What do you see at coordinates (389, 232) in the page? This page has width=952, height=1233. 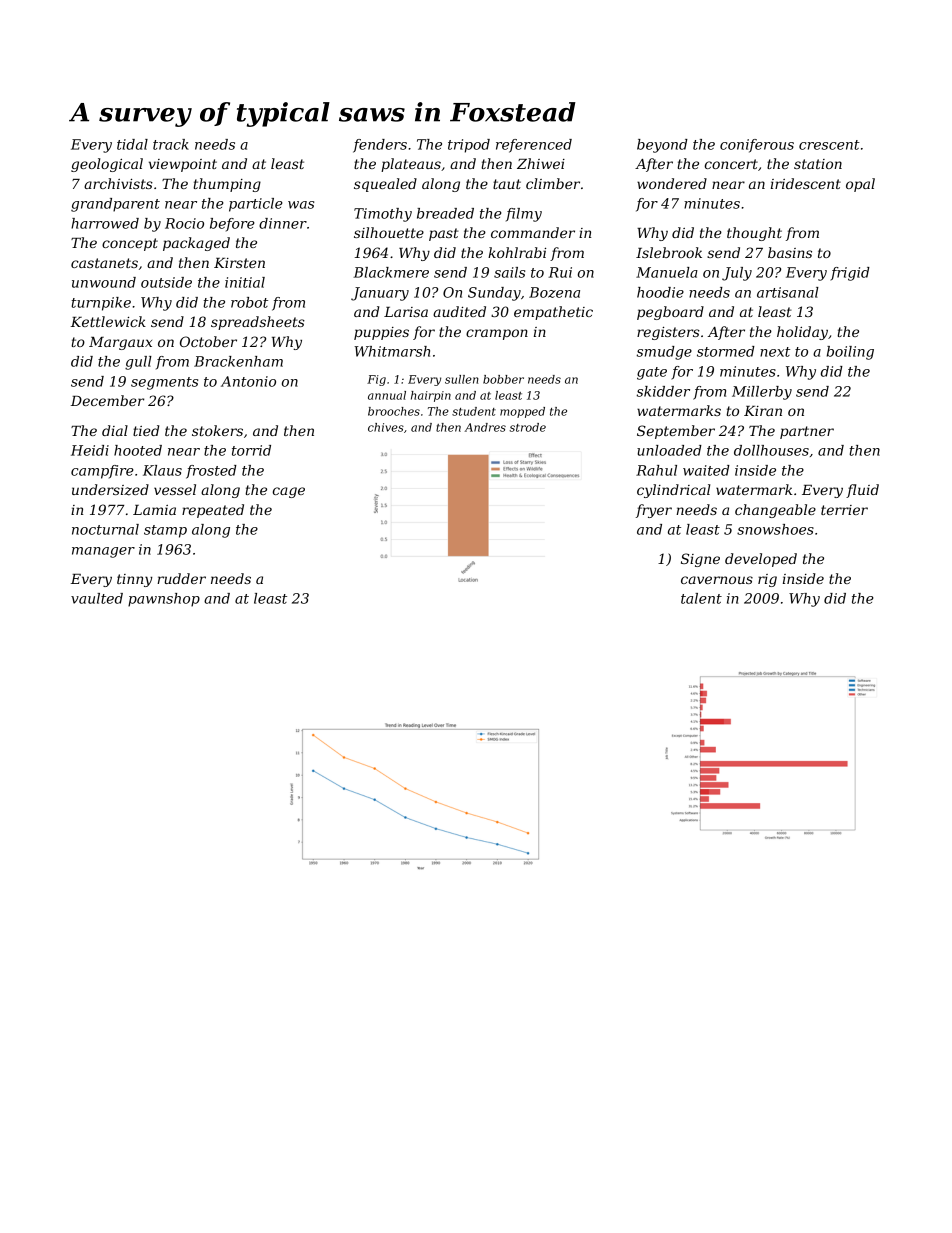 I see `silhouette` at bounding box center [389, 232].
